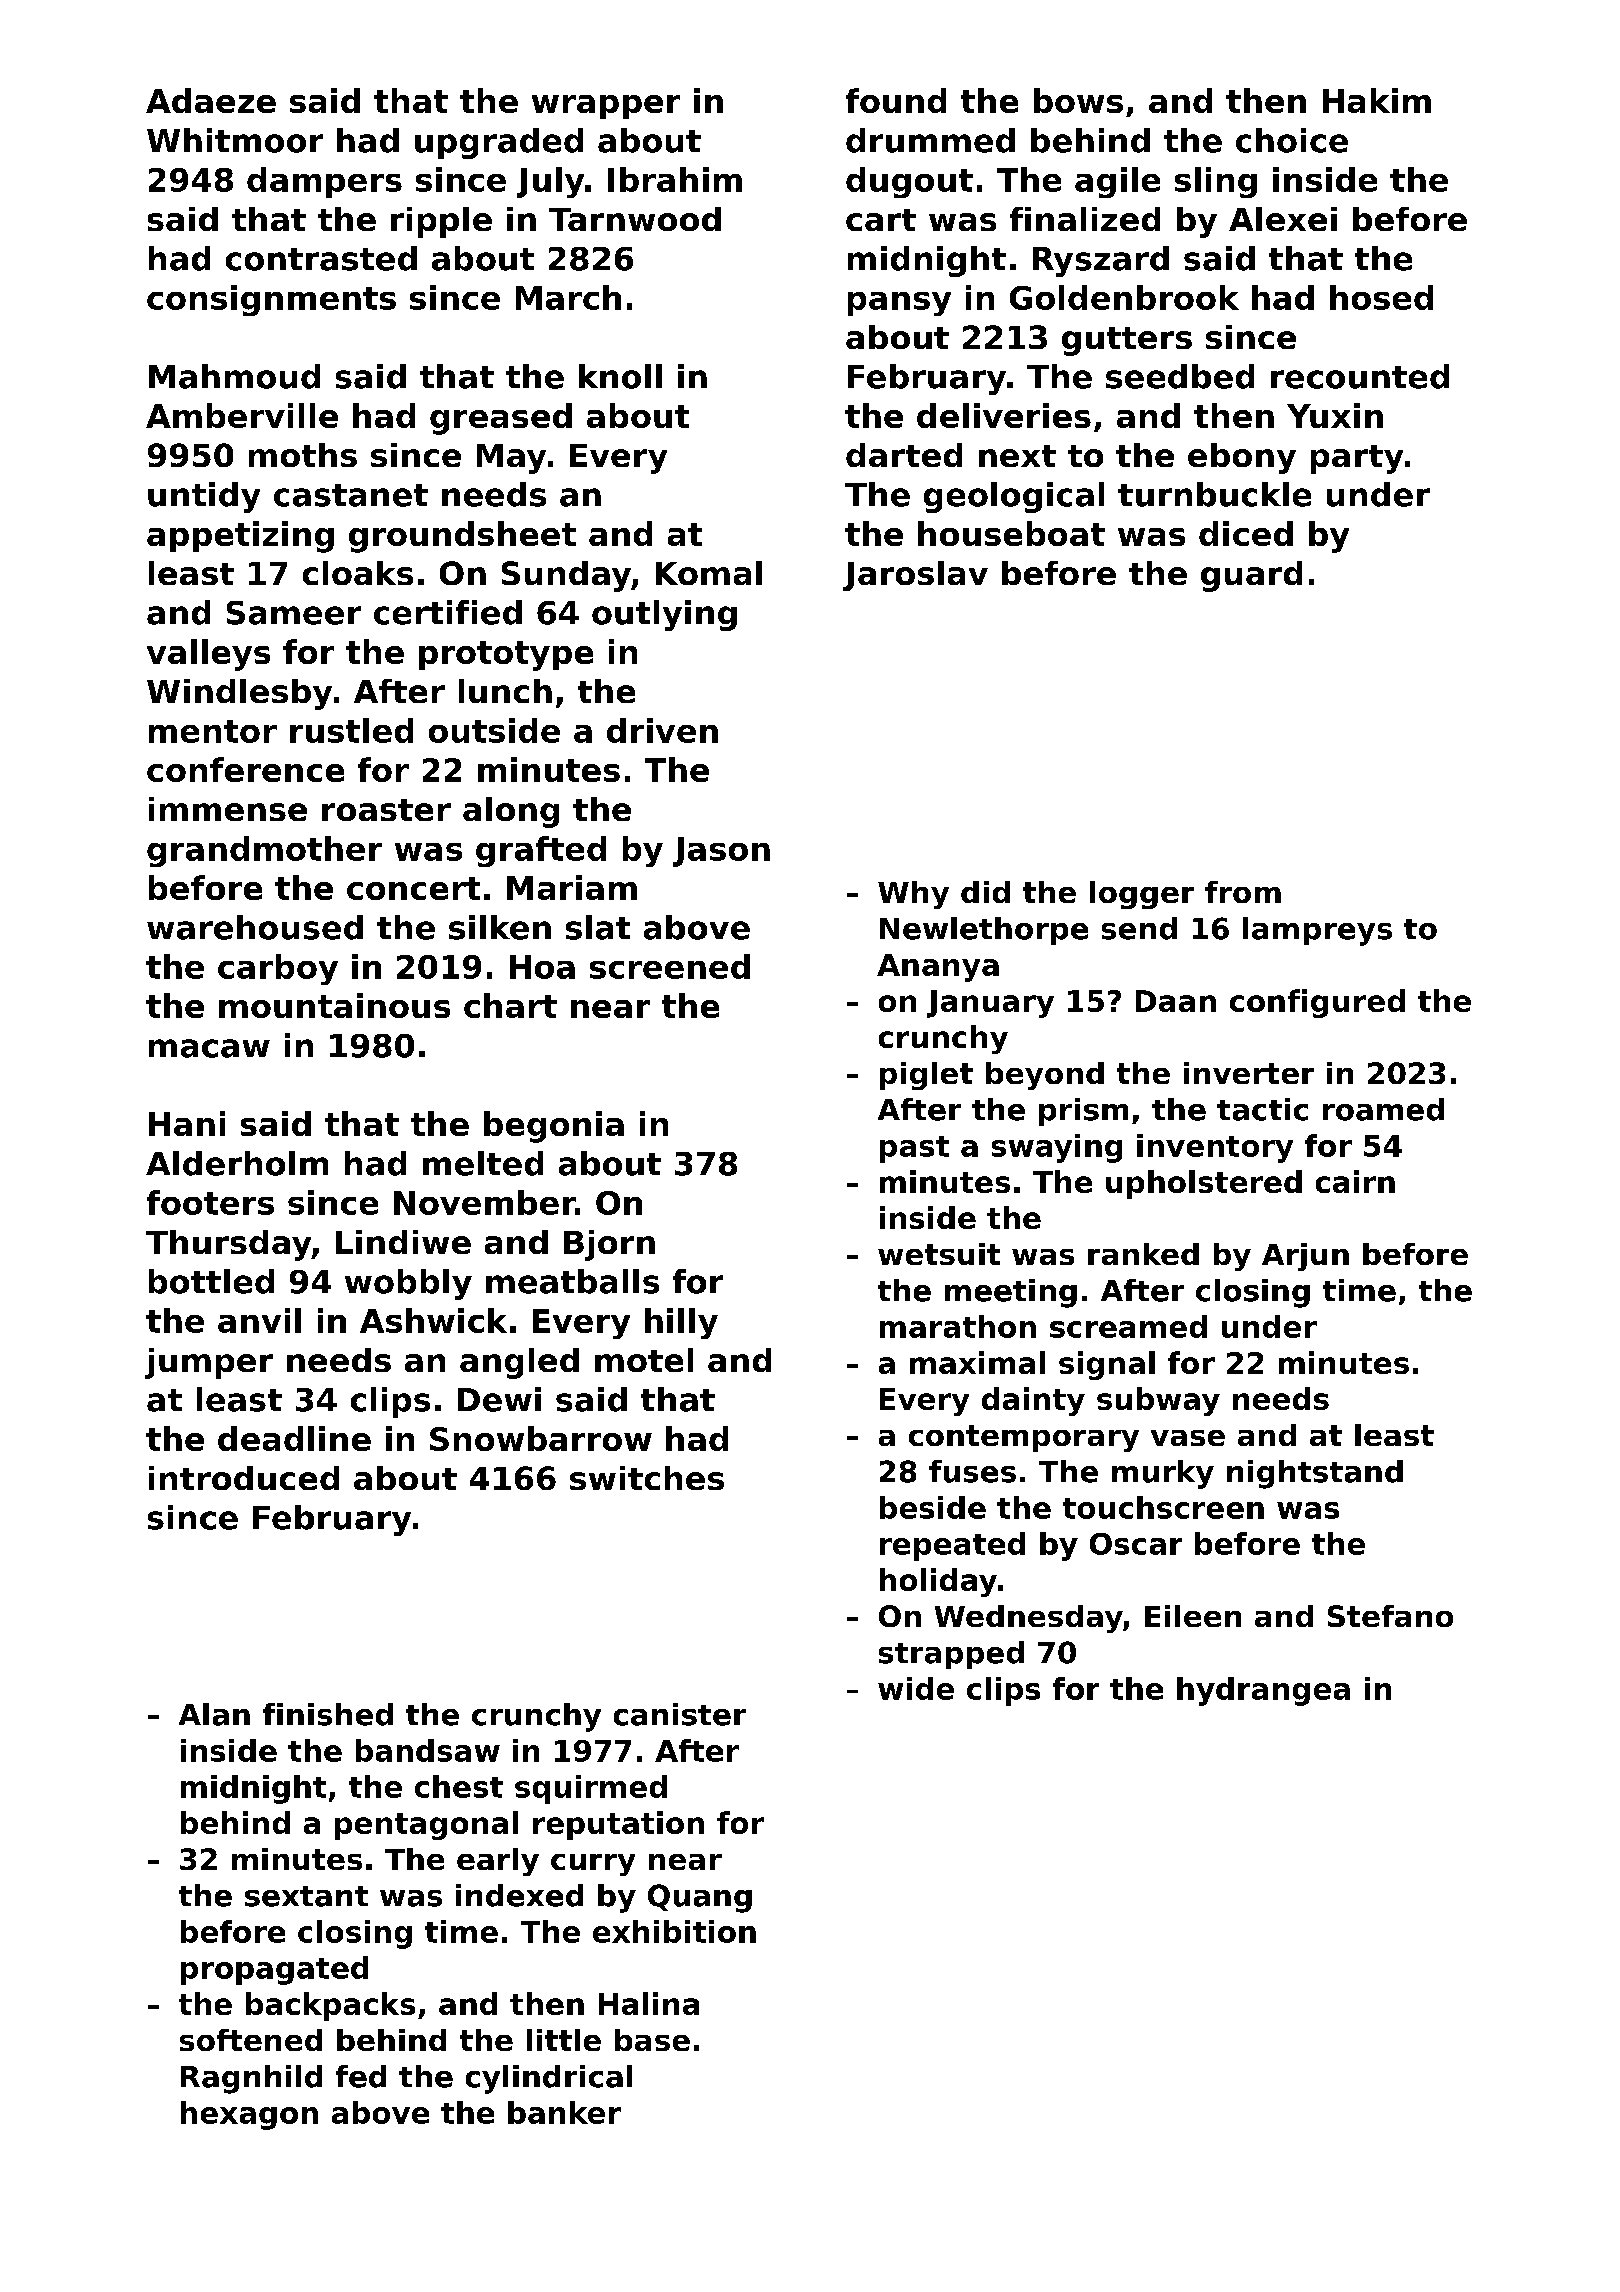  I want to click on switches, so click(647, 1478).
